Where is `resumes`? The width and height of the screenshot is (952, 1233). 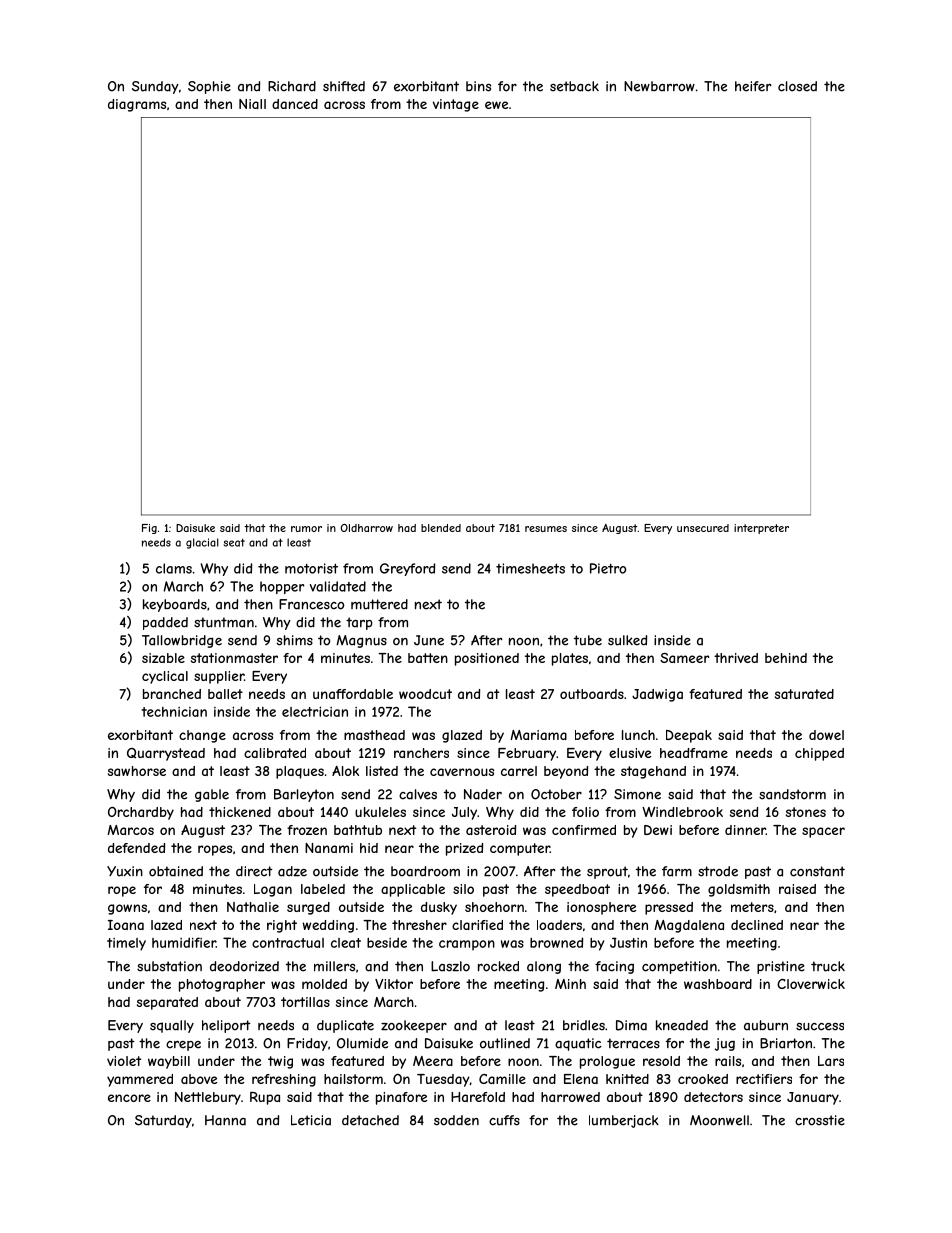 resumes is located at coordinates (546, 529).
